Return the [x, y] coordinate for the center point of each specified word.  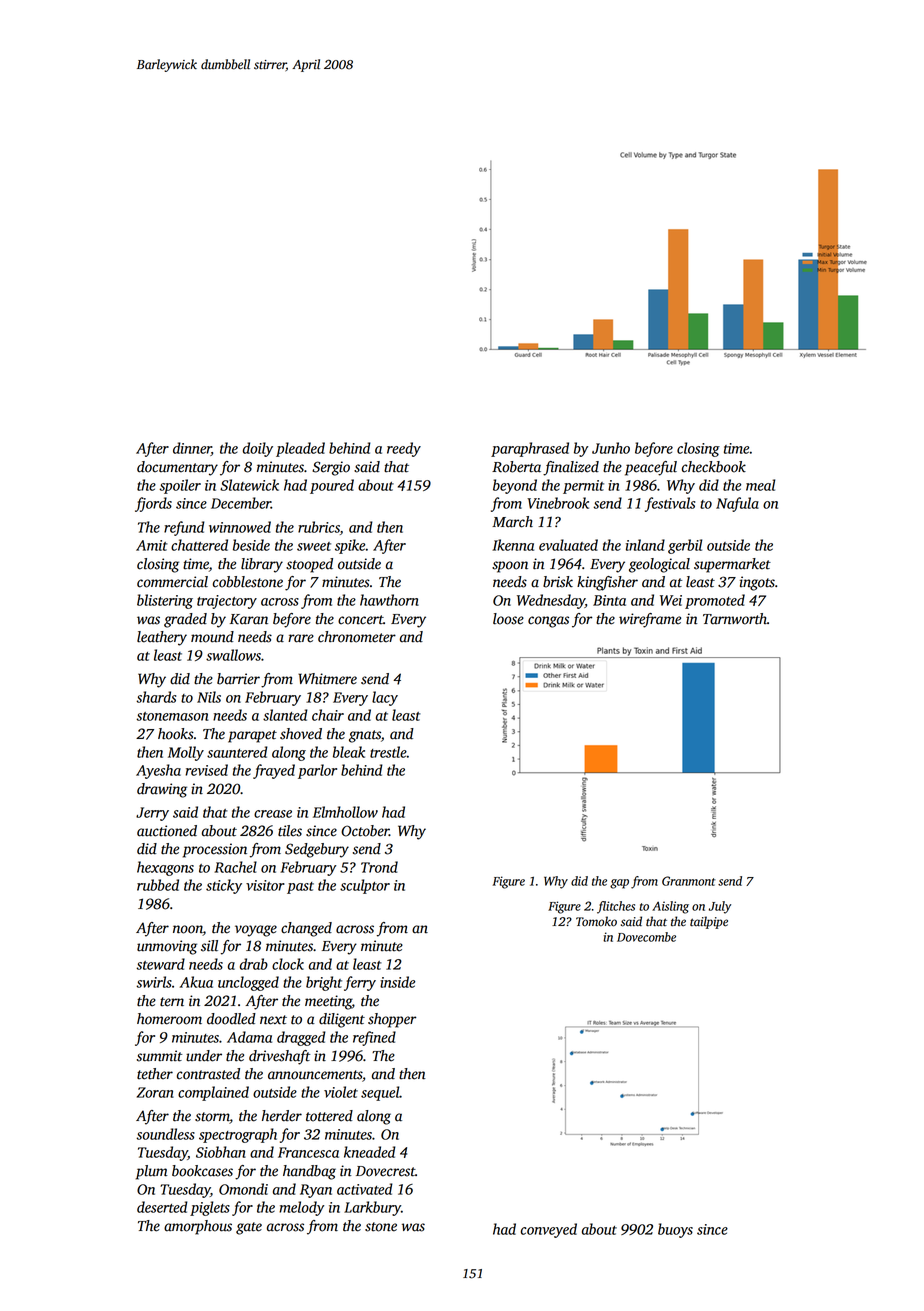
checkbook [714, 467]
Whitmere [327, 679]
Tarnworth [735, 619]
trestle [388, 752]
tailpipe [709, 922]
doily [258, 449]
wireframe [650, 620]
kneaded [370, 1152]
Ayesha [158, 771]
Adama [249, 1037]
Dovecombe [646, 937]
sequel [380, 1093]
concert [360, 620]
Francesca [308, 1152]
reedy [404, 449]
